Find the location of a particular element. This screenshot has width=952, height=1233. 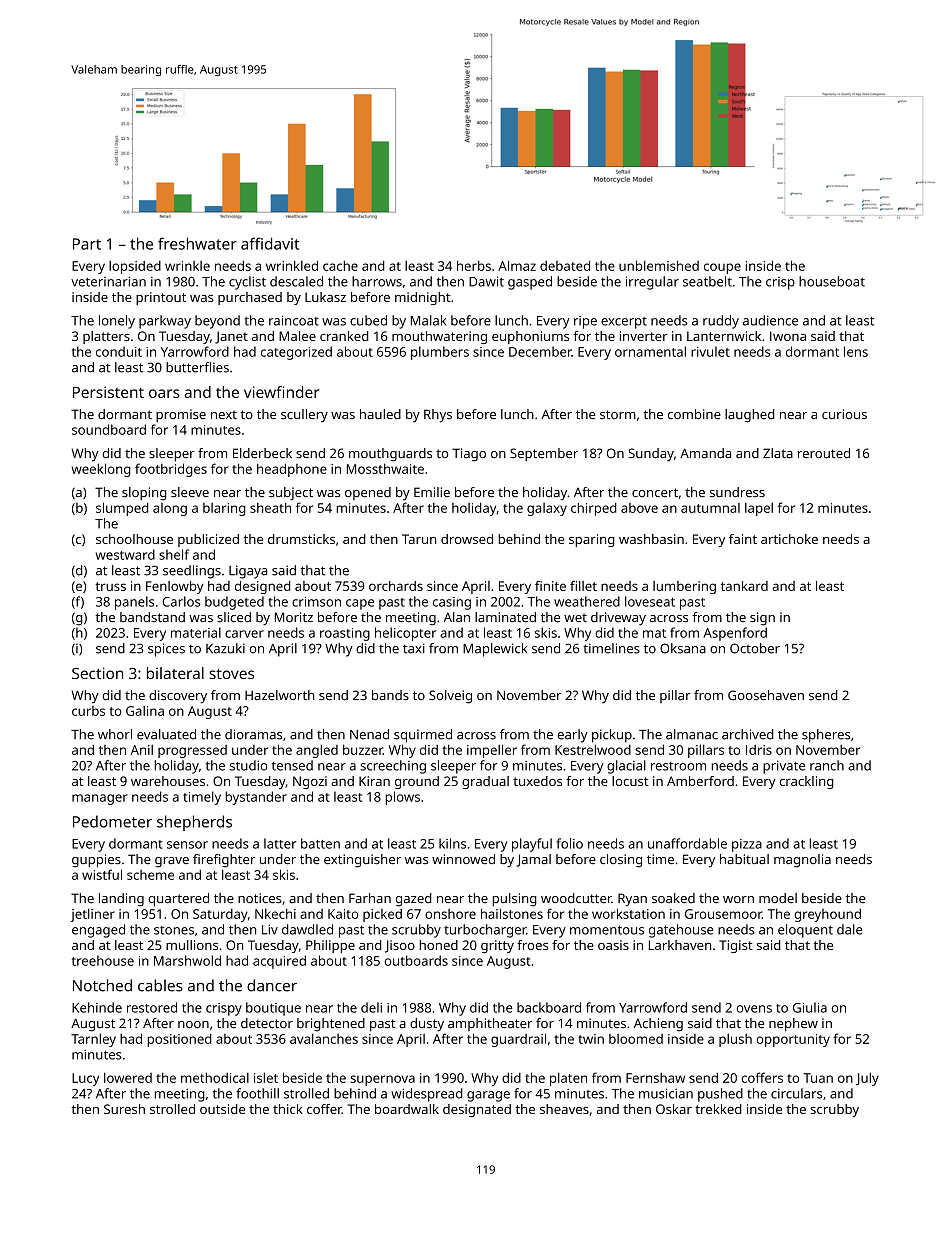

butterflies is located at coordinates (197, 367).
